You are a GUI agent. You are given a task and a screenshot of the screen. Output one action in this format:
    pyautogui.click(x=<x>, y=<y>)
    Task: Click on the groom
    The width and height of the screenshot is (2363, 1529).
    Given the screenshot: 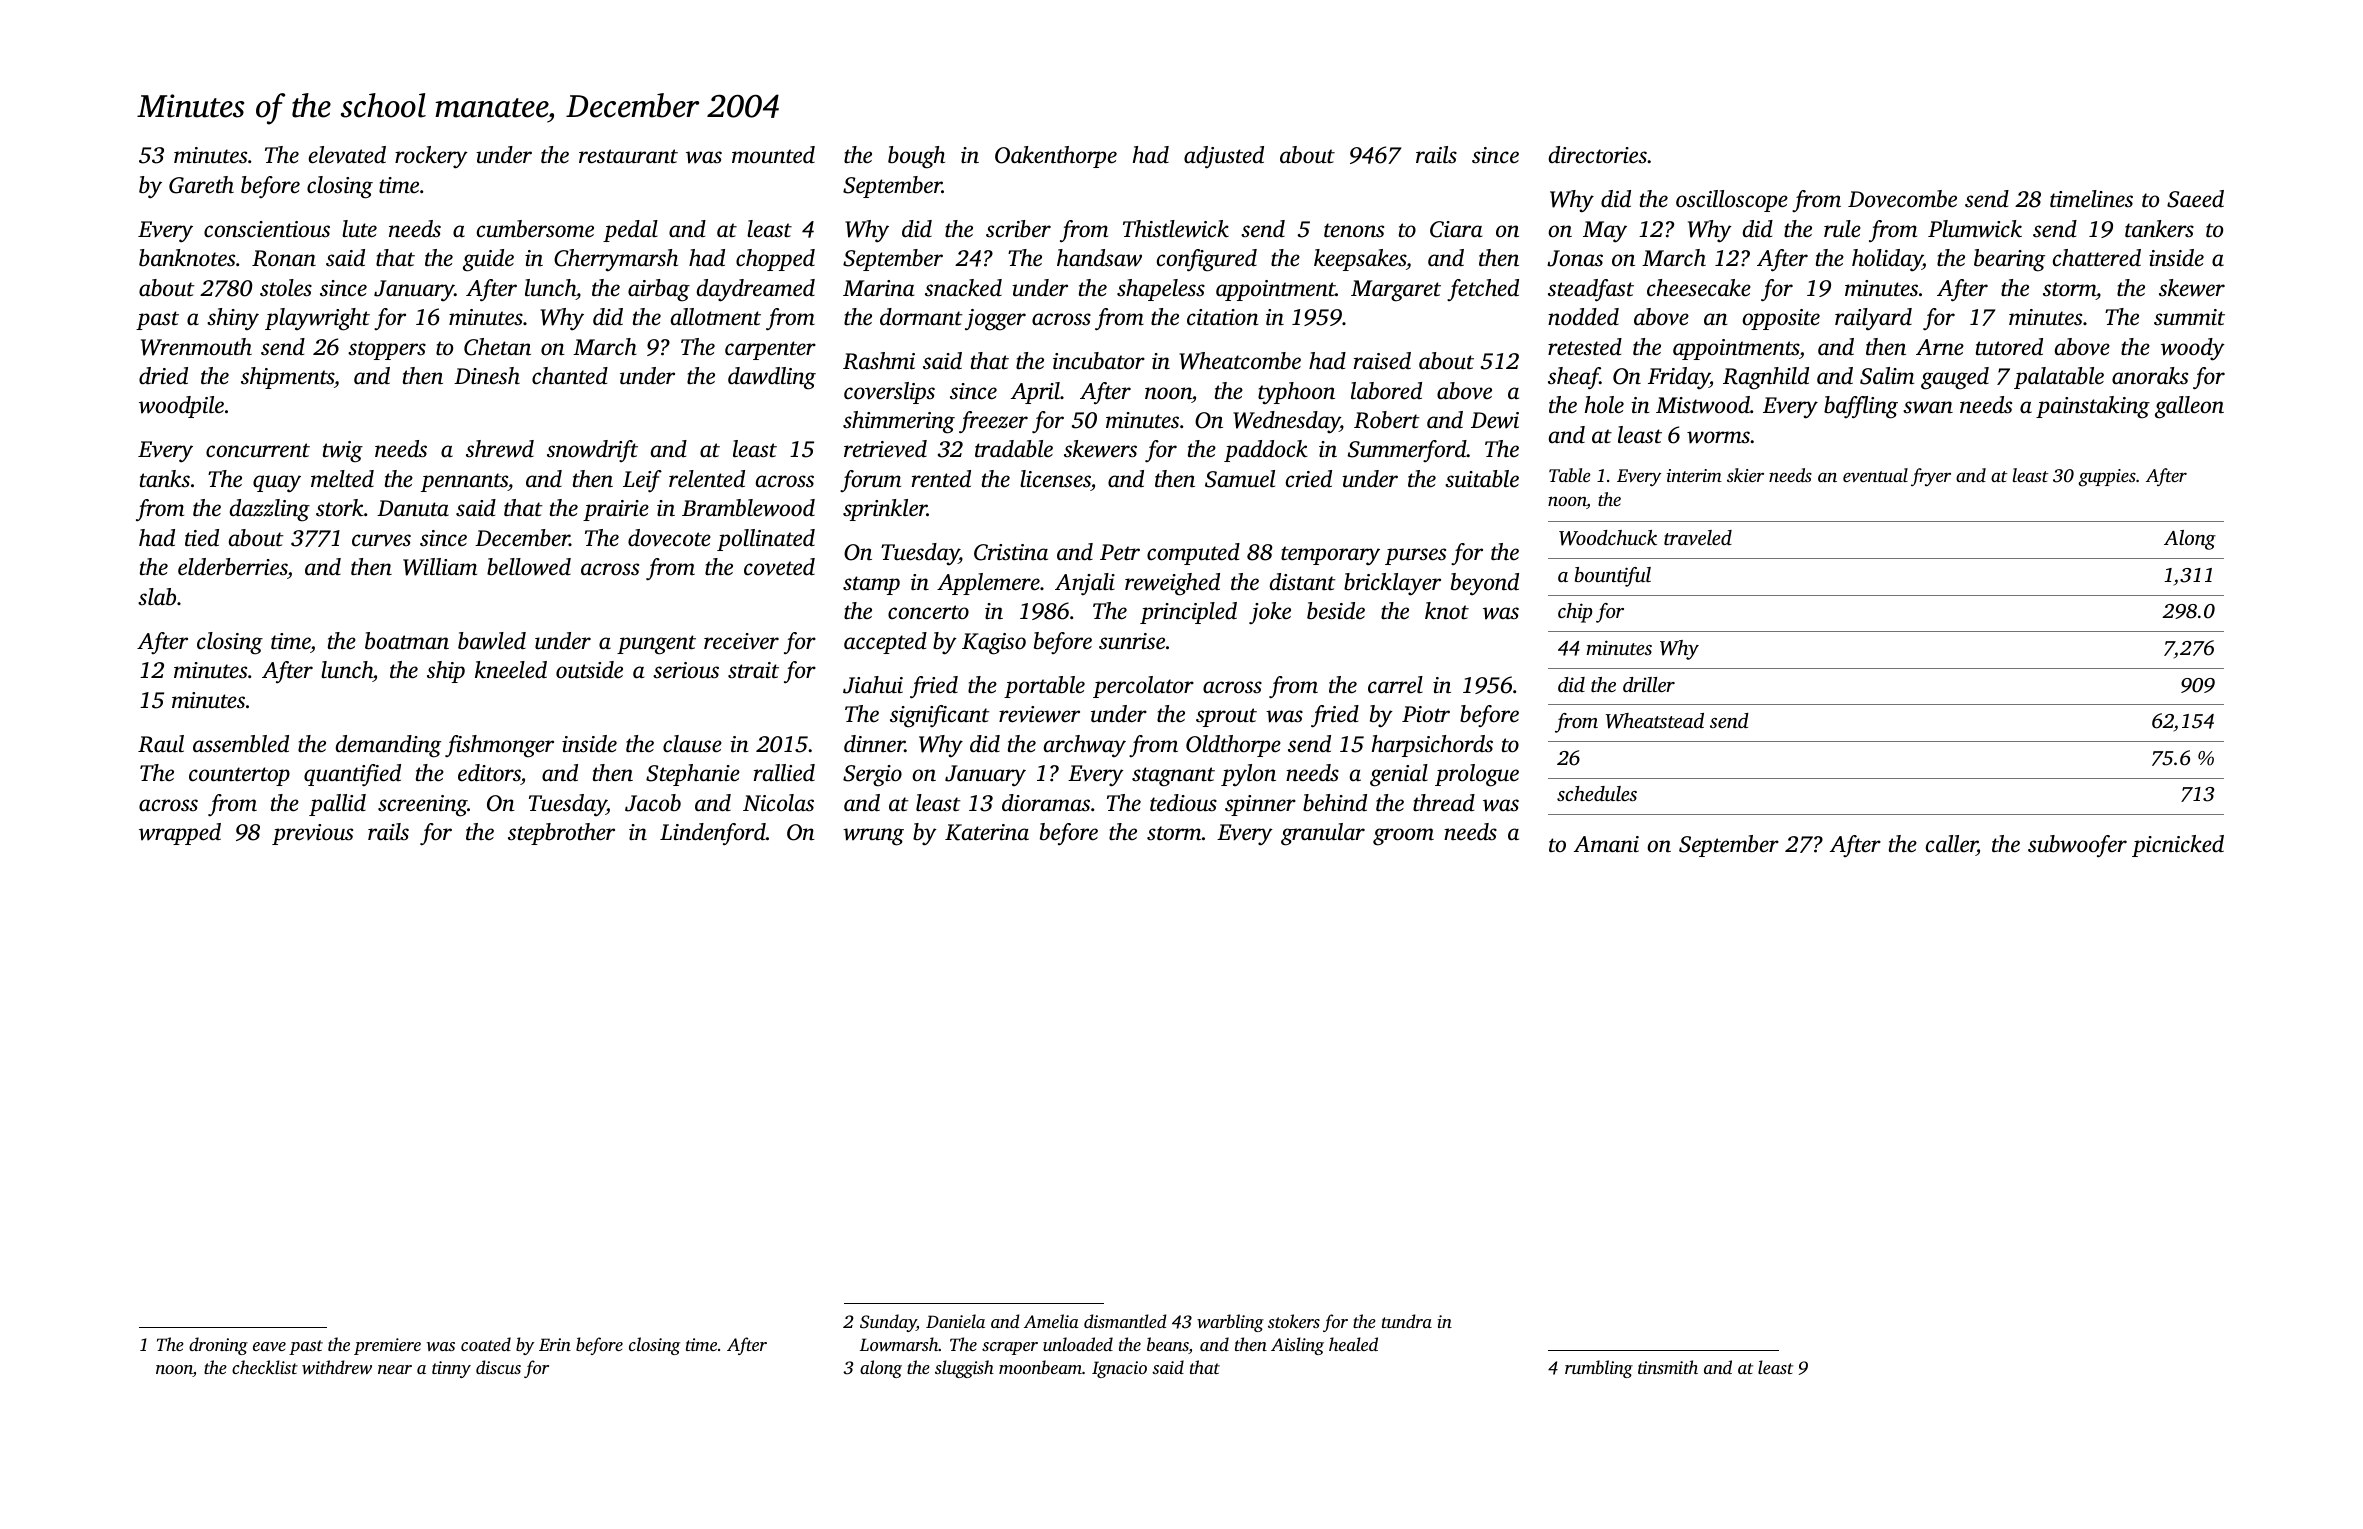 What is the action you would take?
    pyautogui.click(x=1403, y=837)
